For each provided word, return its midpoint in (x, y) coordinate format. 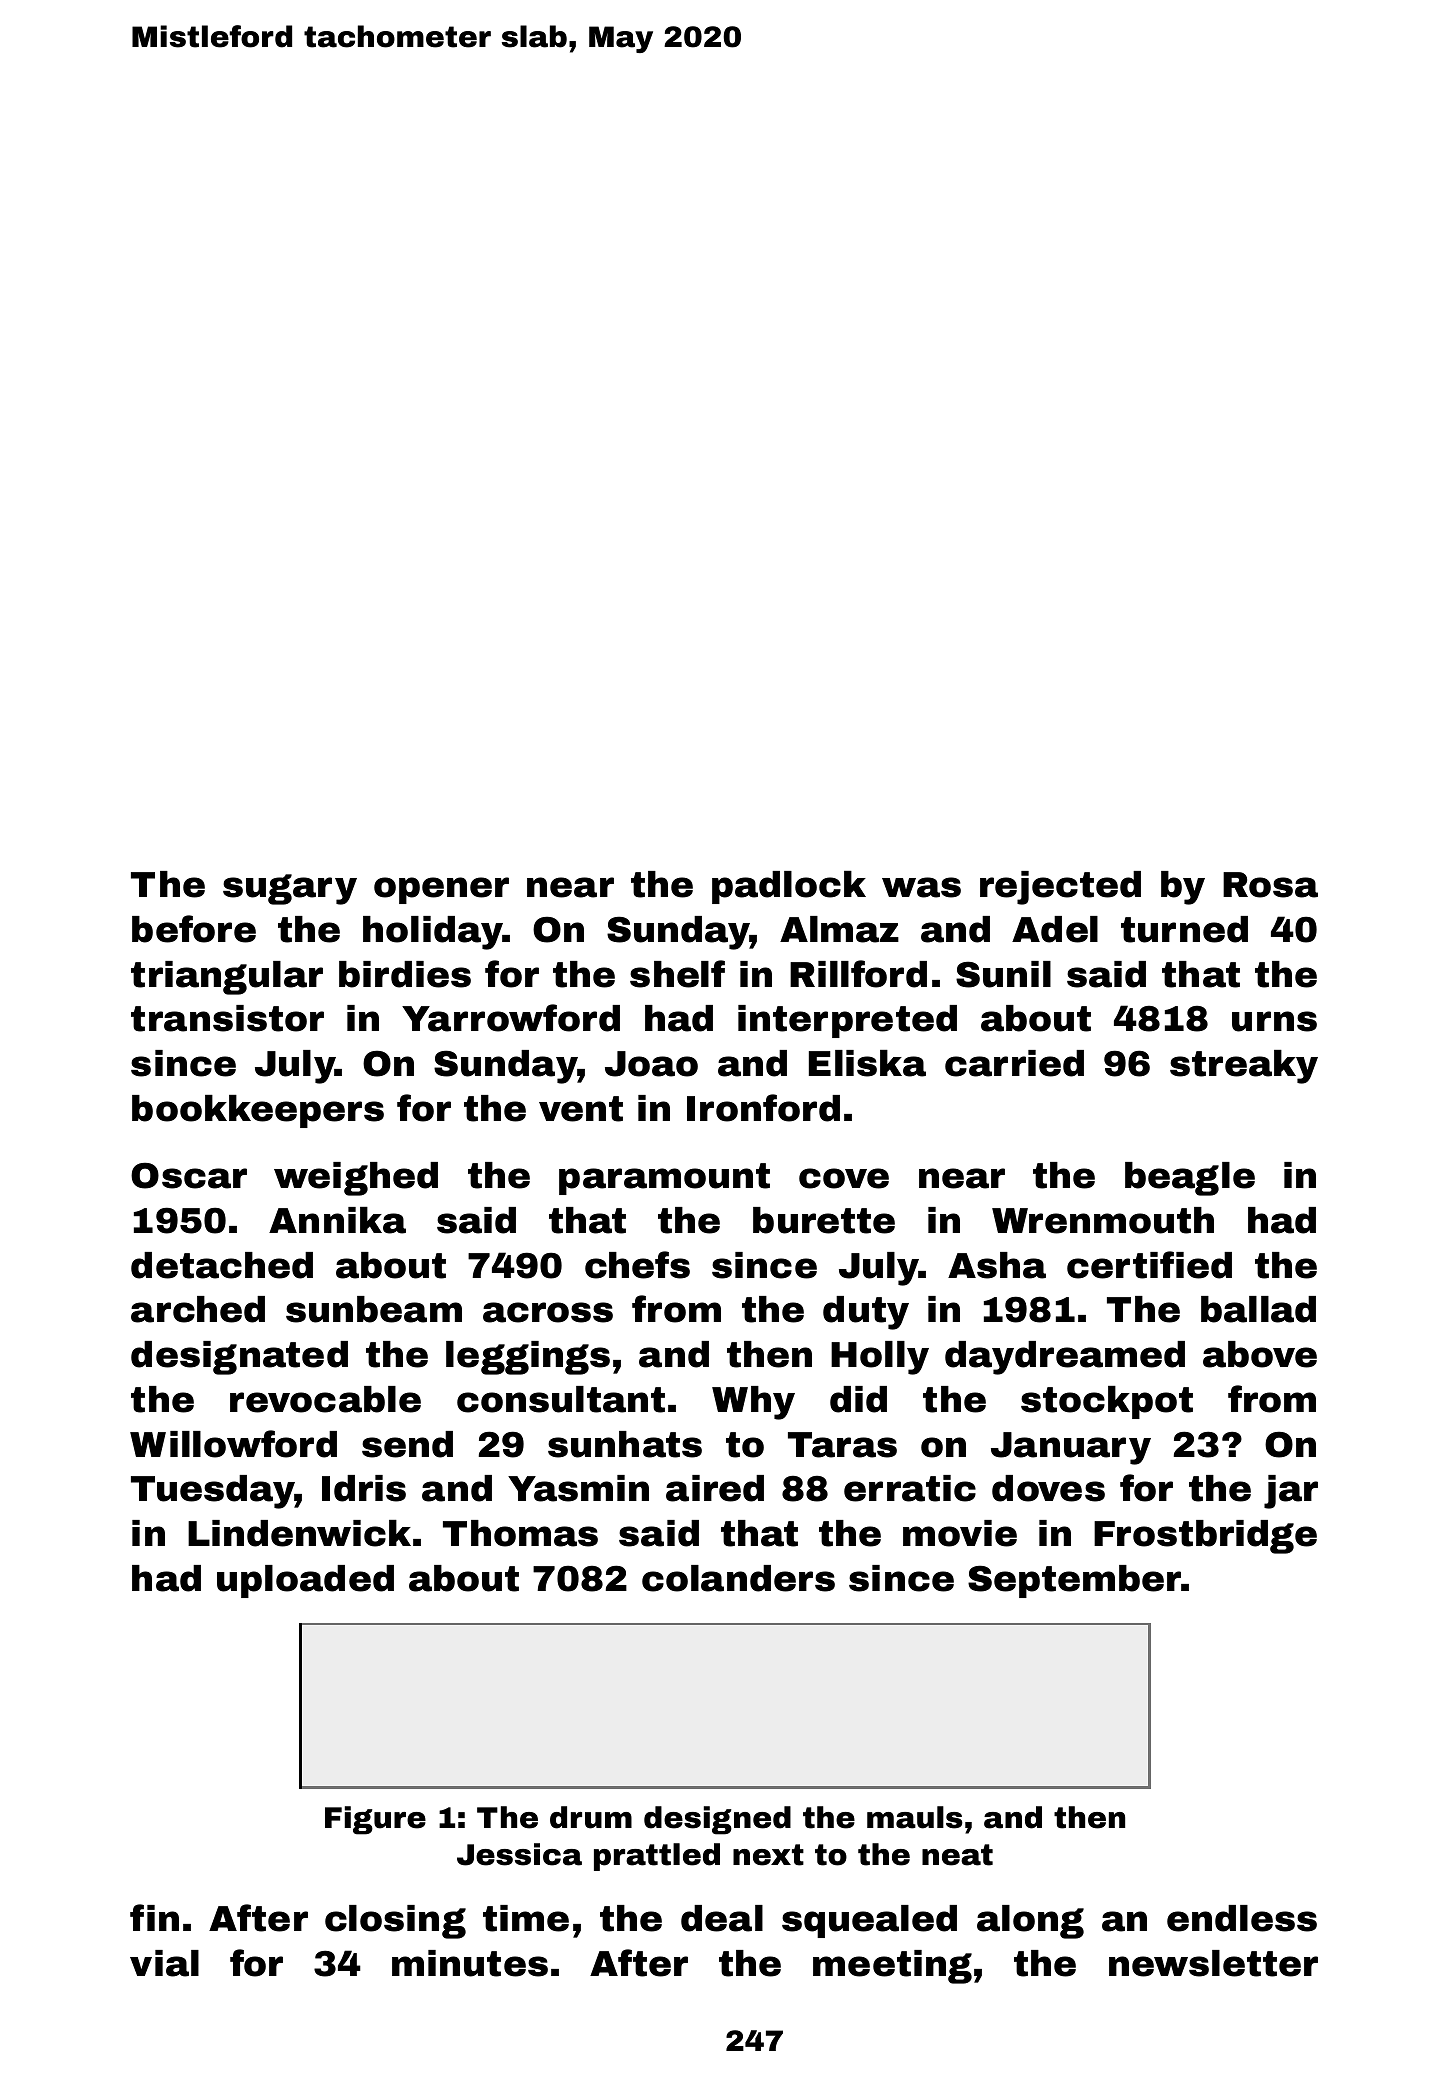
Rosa (1270, 885)
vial (164, 1963)
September (1075, 1581)
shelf (677, 974)
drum (591, 1817)
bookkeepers (258, 1111)
